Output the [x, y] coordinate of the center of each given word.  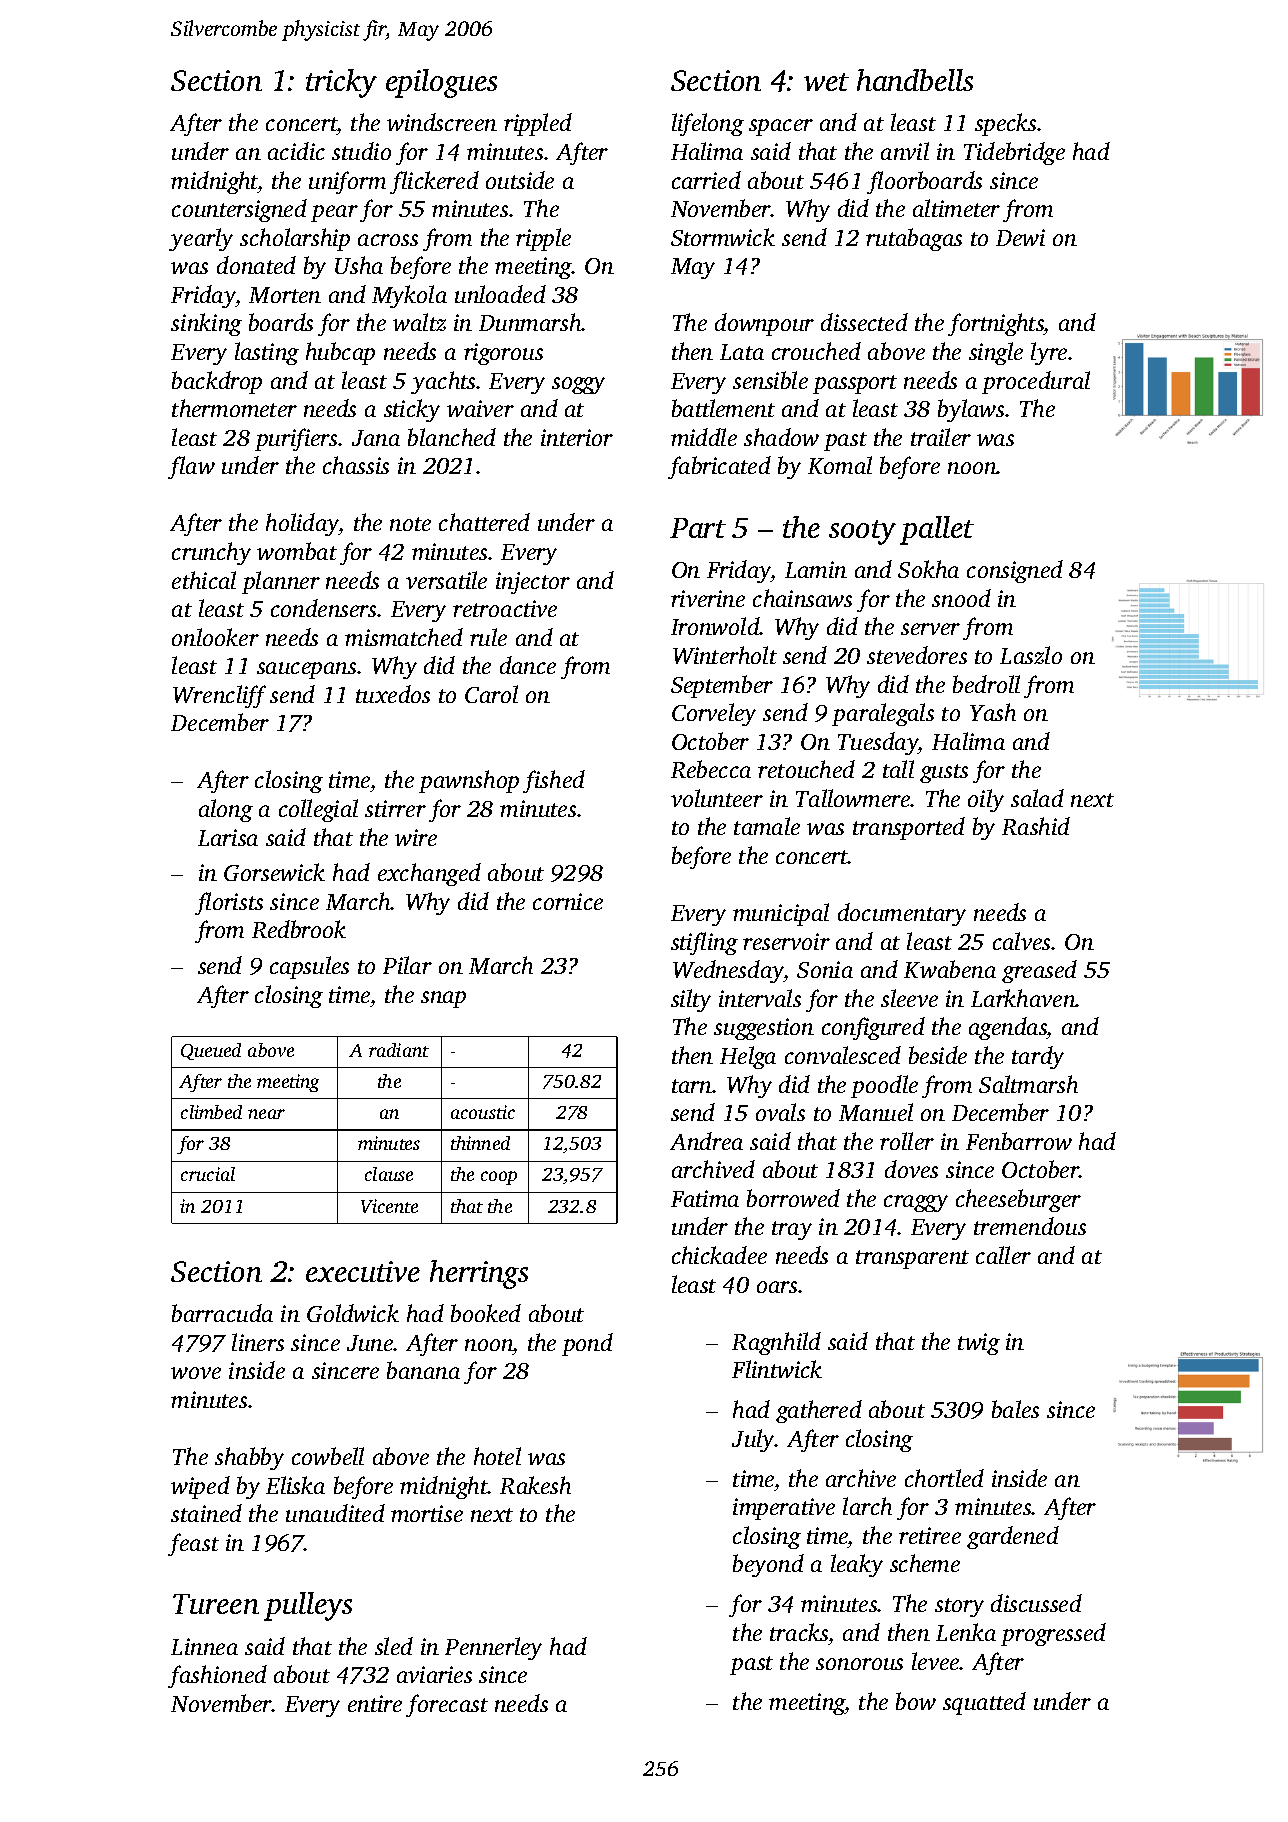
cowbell [328, 1456]
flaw [191, 467]
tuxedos [393, 694]
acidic [296, 151]
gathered [819, 1411]
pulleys [308, 1606]
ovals [780, 1112]
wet [826, 82]
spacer [781, 127]
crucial [208, 1174]
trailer [941, 437]
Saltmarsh [1028, 1084]
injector [533, 583]
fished [554, 781]
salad [1037, 798]
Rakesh [535, 1485]
